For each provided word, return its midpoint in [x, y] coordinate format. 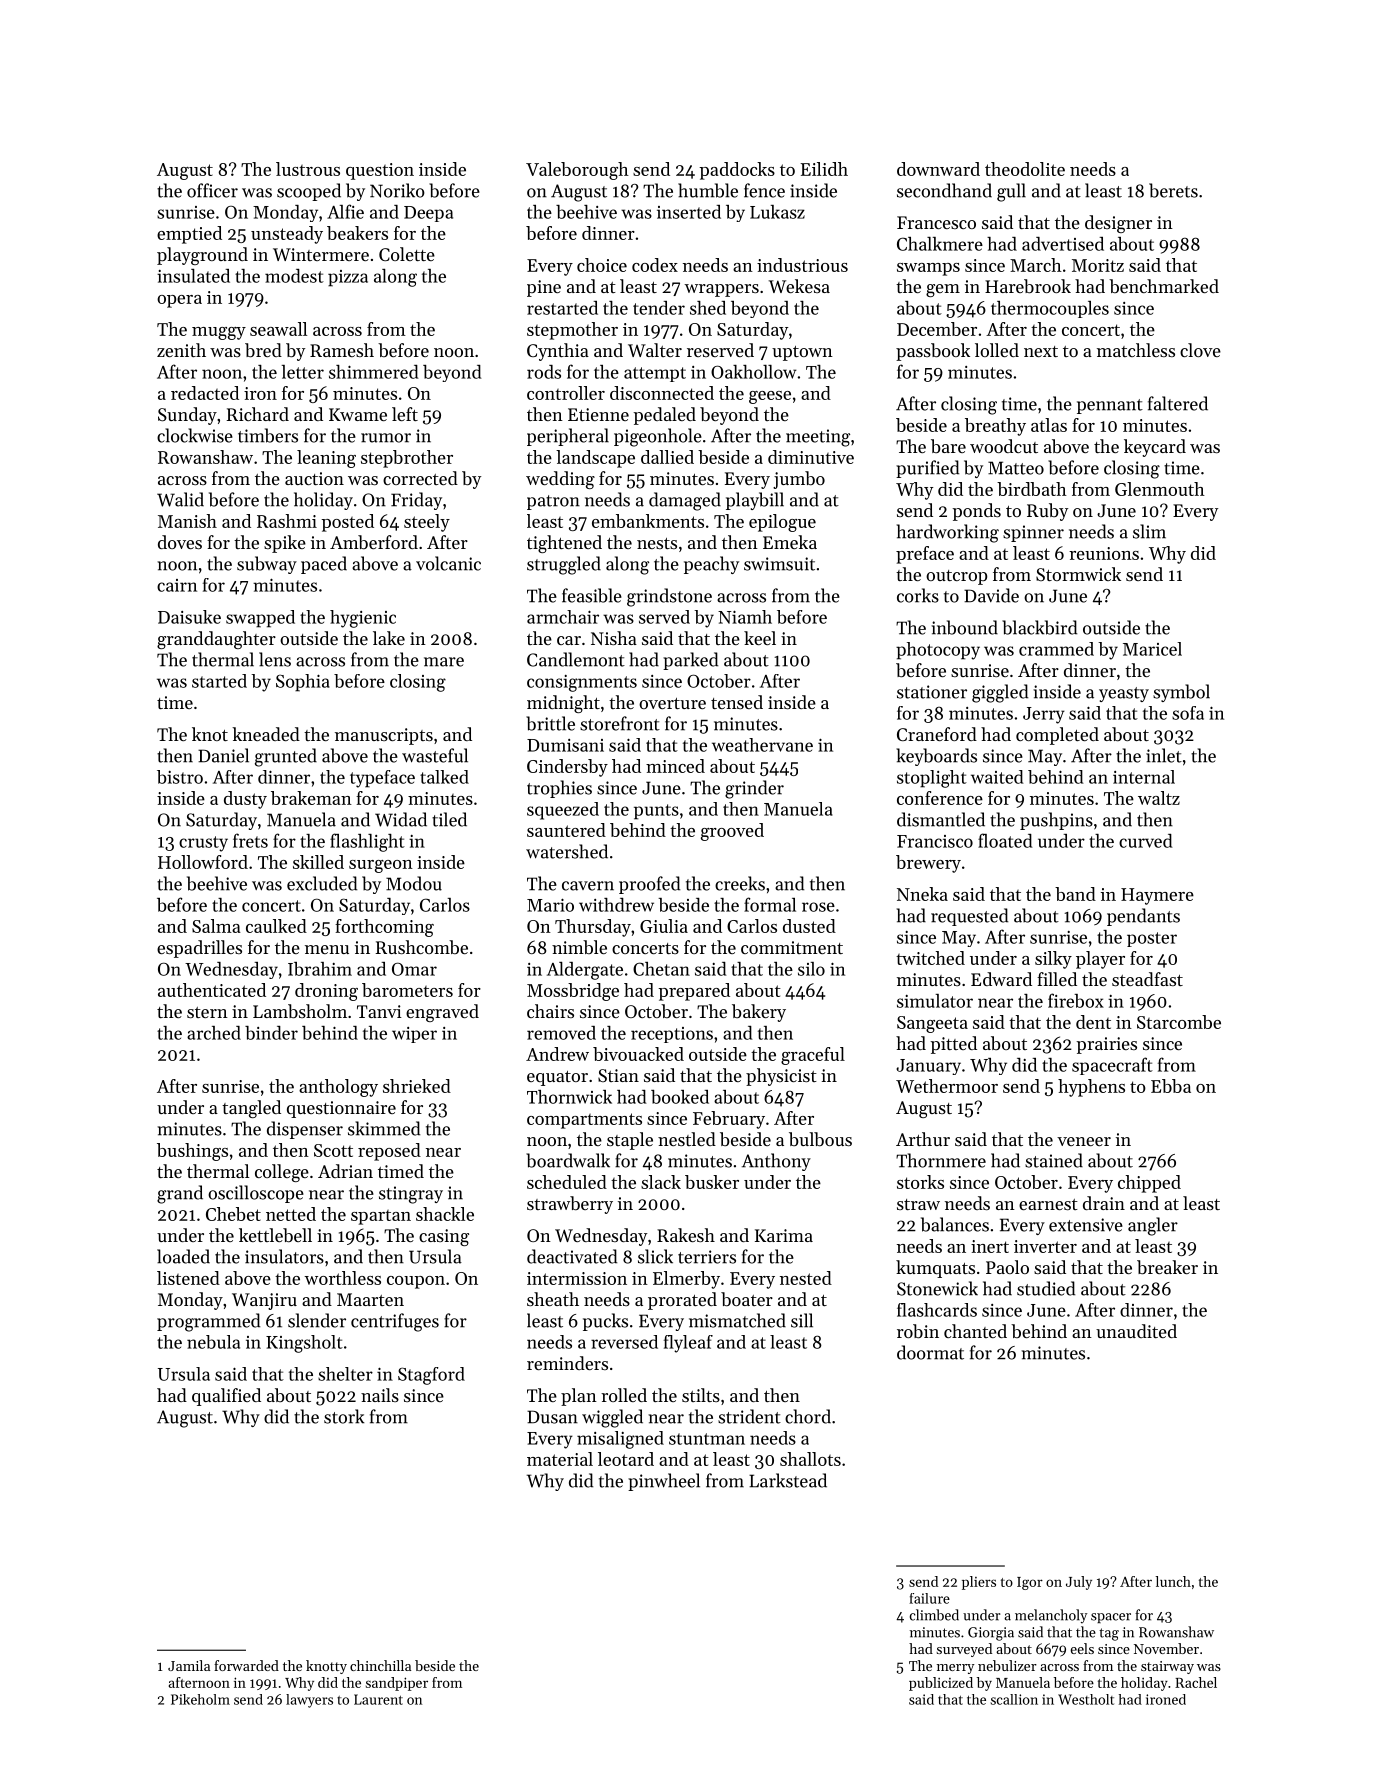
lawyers [309, 1701]
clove [1200, 350]
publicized [941, 1684]
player [1100, 960]
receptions [672, 1035]
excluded [322, 883]
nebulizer [1007, 1665]
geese [770, 397]
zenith [181, 350]
